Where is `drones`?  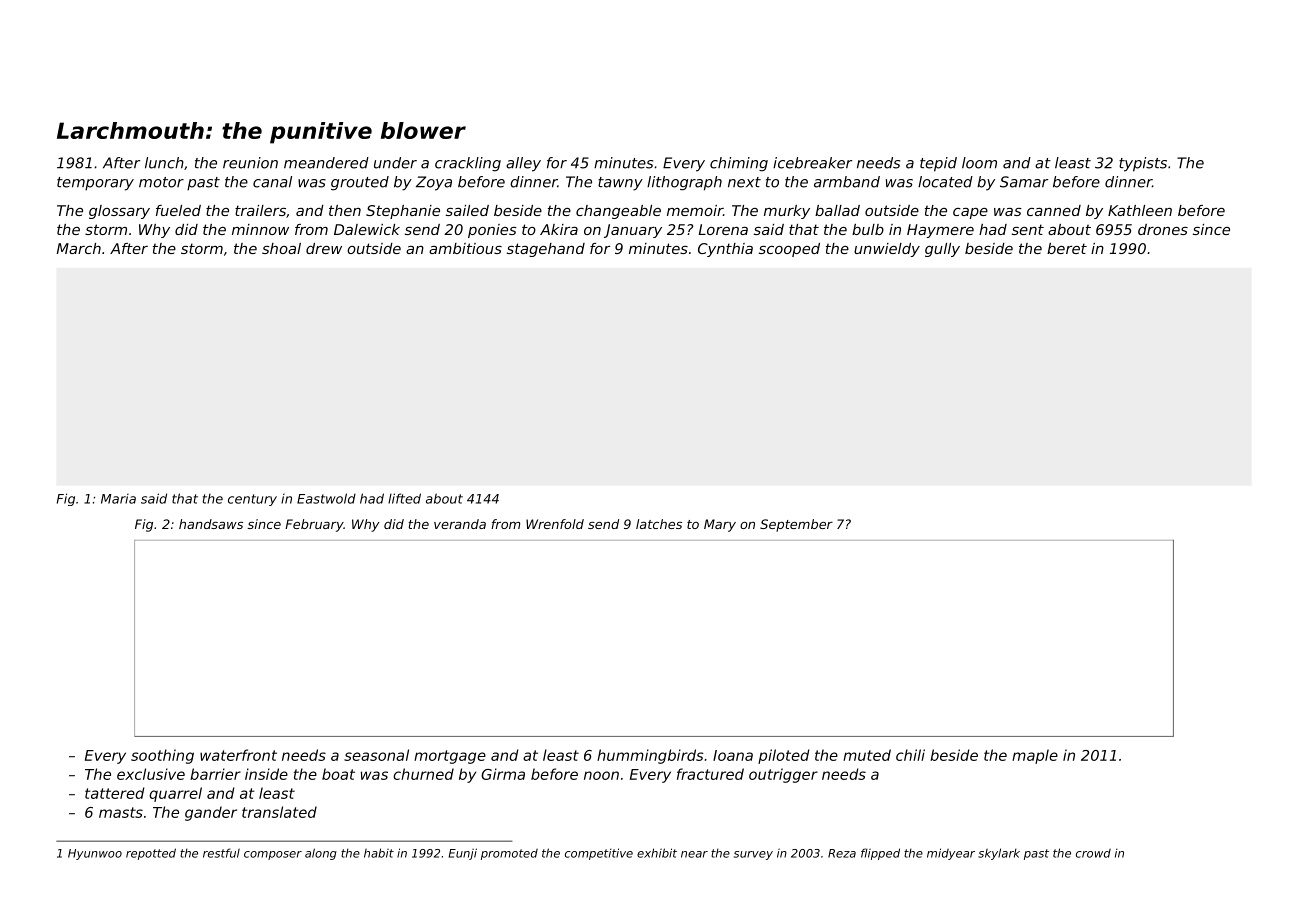 drones is located at coordinates (1163, 229).
